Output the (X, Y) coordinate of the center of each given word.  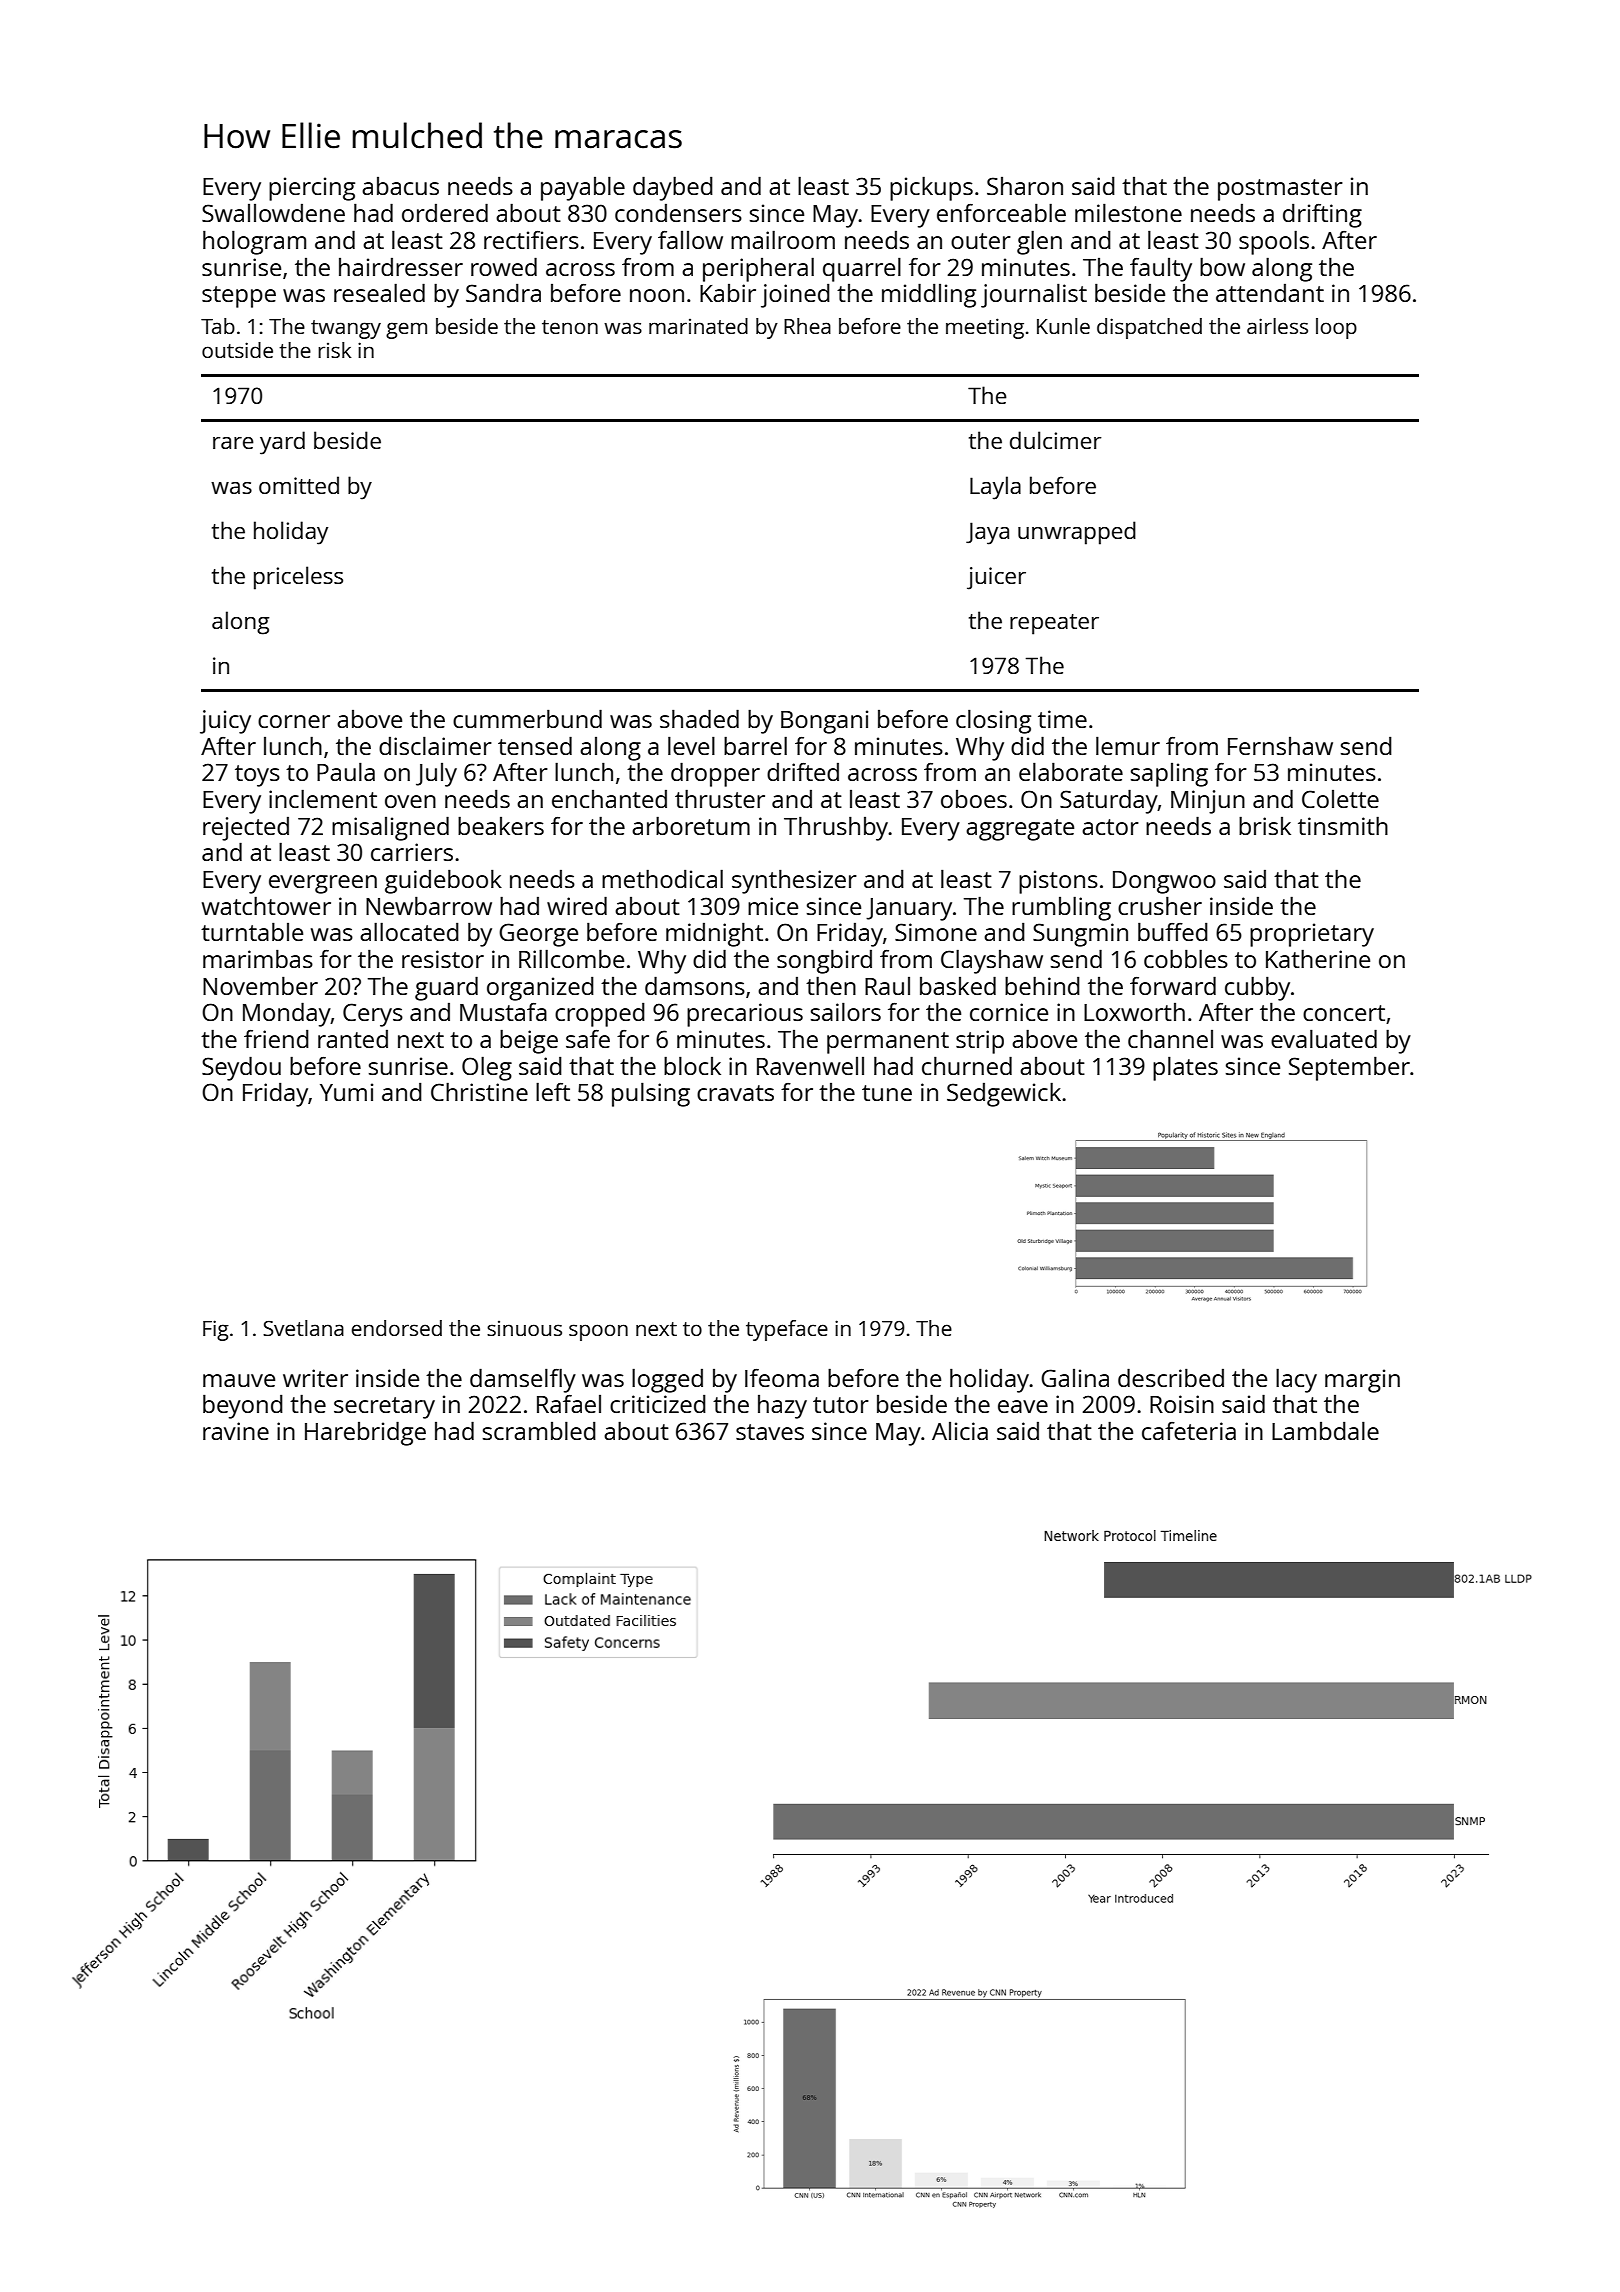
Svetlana (303, 1328)
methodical (662, 878)
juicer (996, 578)
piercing (312, 189)
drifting (1322, 215)
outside (237, 350)
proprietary (1312, 935)
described (1171, 1377)
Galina (1075, 1378)
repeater (1054, 624)
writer (315, 1378)
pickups (931, 188)
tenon (570, 327)
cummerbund (527, 718)
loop (1336, 328)
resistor (443, 959)
